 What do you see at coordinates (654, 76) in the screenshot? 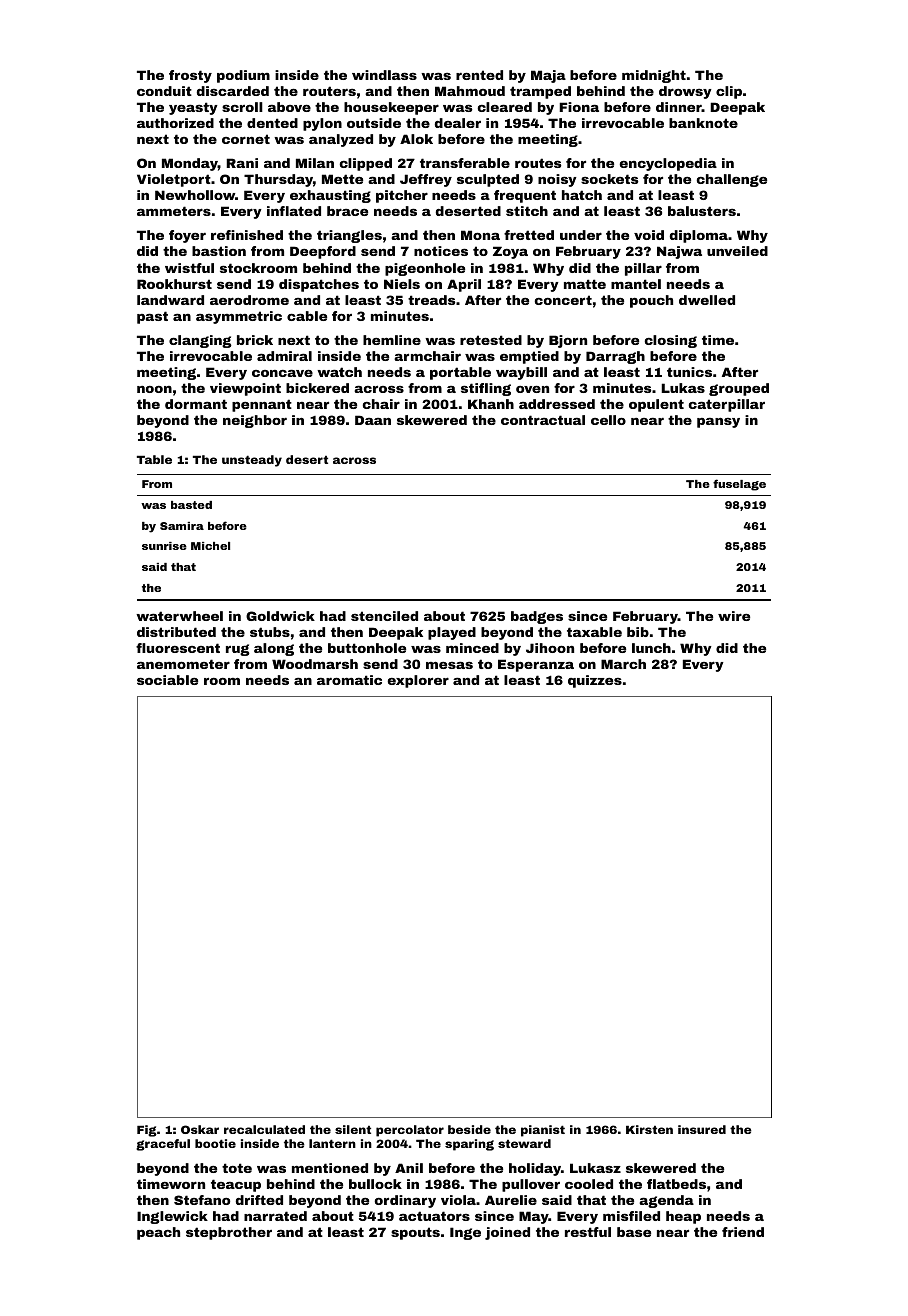
I see `midnight` at bounding box center [654, 76].
